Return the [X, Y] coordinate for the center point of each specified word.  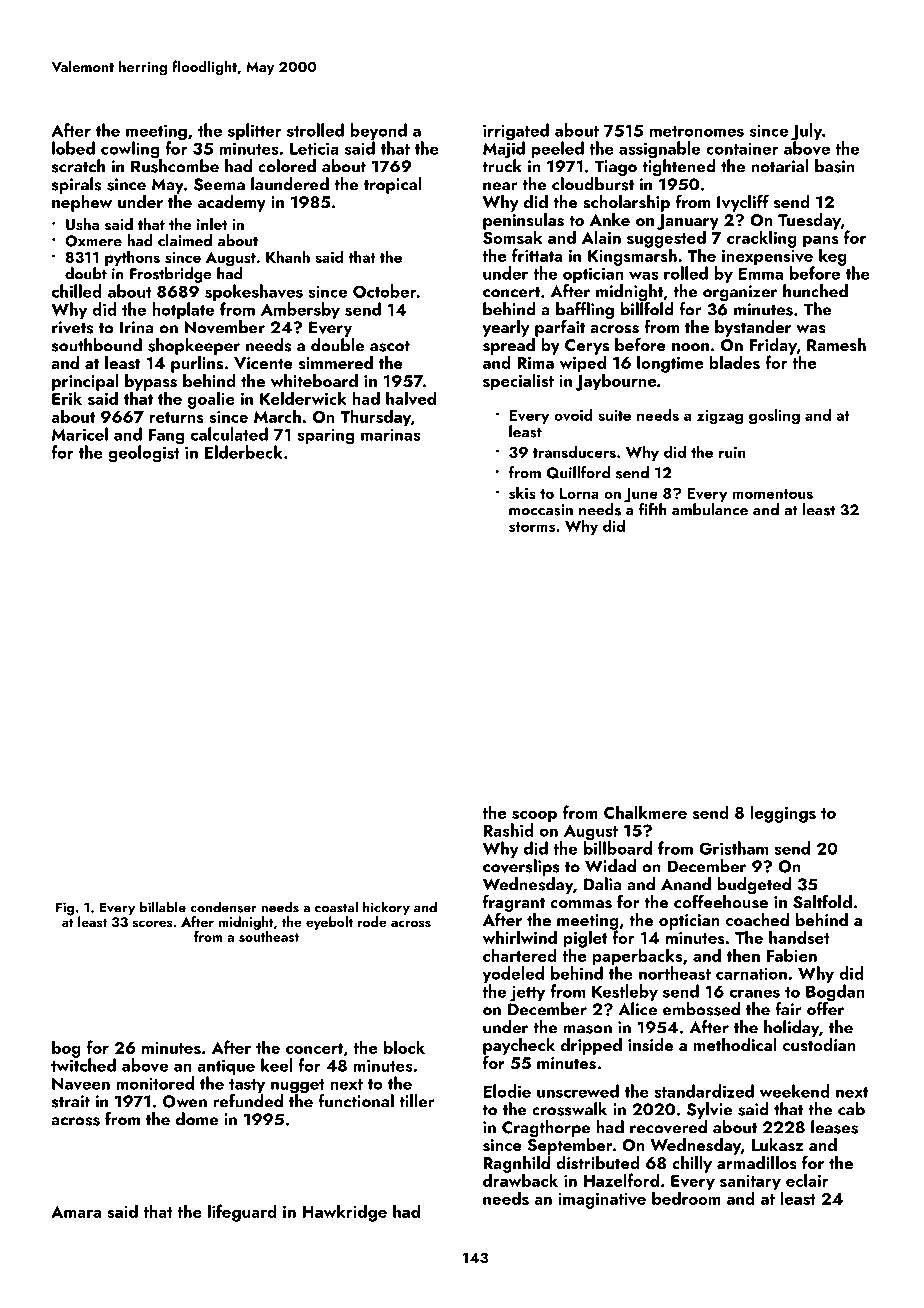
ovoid [573, 415]
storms [532, 527]
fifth [653, 509]
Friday [773, 346]
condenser [223, 907]
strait [71, 1101]
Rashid [509, 830]
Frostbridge [171, 275]
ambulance [710, 509]
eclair [807, 1180]
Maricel [80, 434]
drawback [520, 1180]
